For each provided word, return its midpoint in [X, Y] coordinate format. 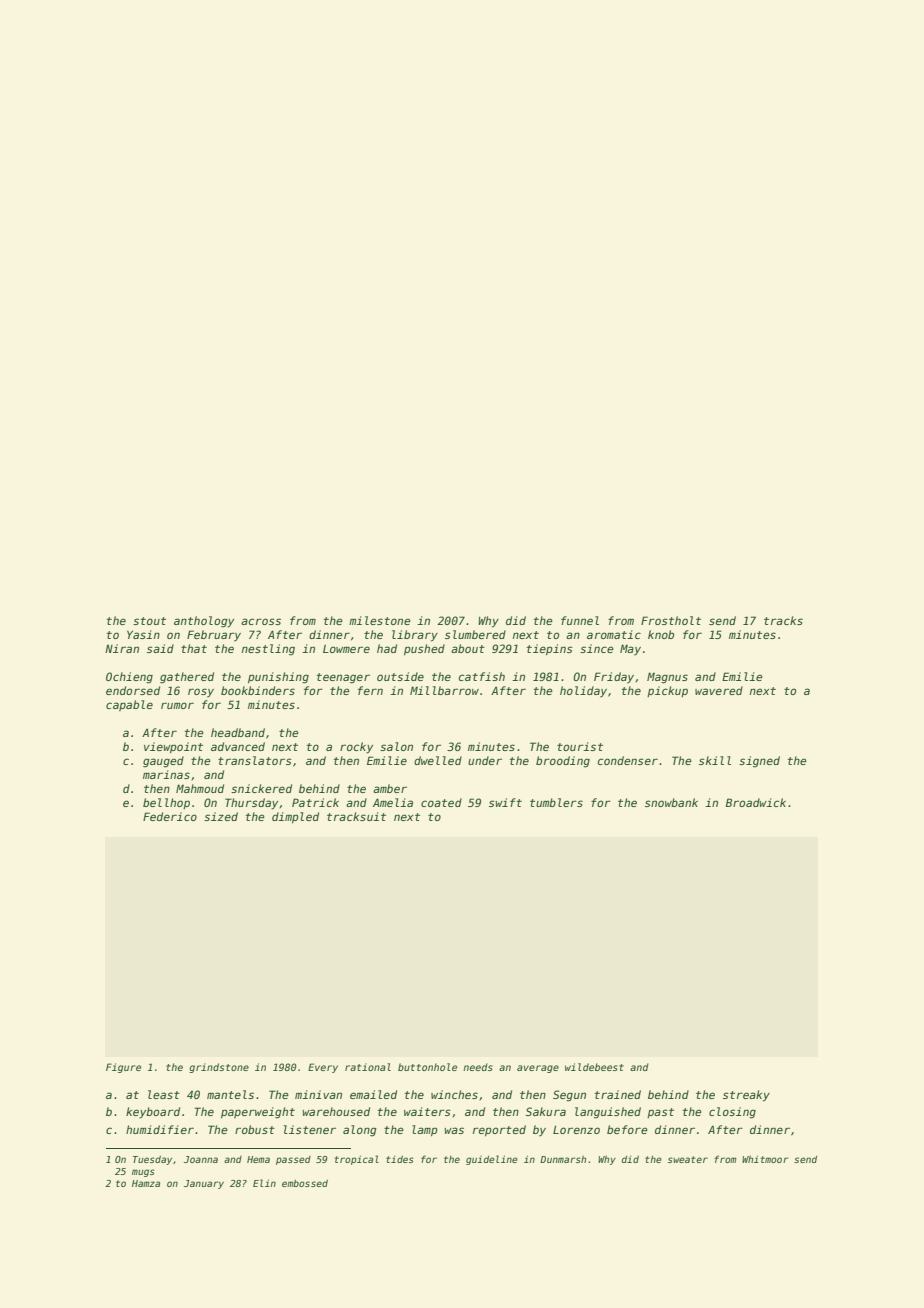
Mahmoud [200, 788]
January [204, 1184]
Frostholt [671, 620]
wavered [719, 690]
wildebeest [594, 1067]
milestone [380, 620]
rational [368, 1067]
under [485, 760]
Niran [122, 648]
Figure [123, 1068]
